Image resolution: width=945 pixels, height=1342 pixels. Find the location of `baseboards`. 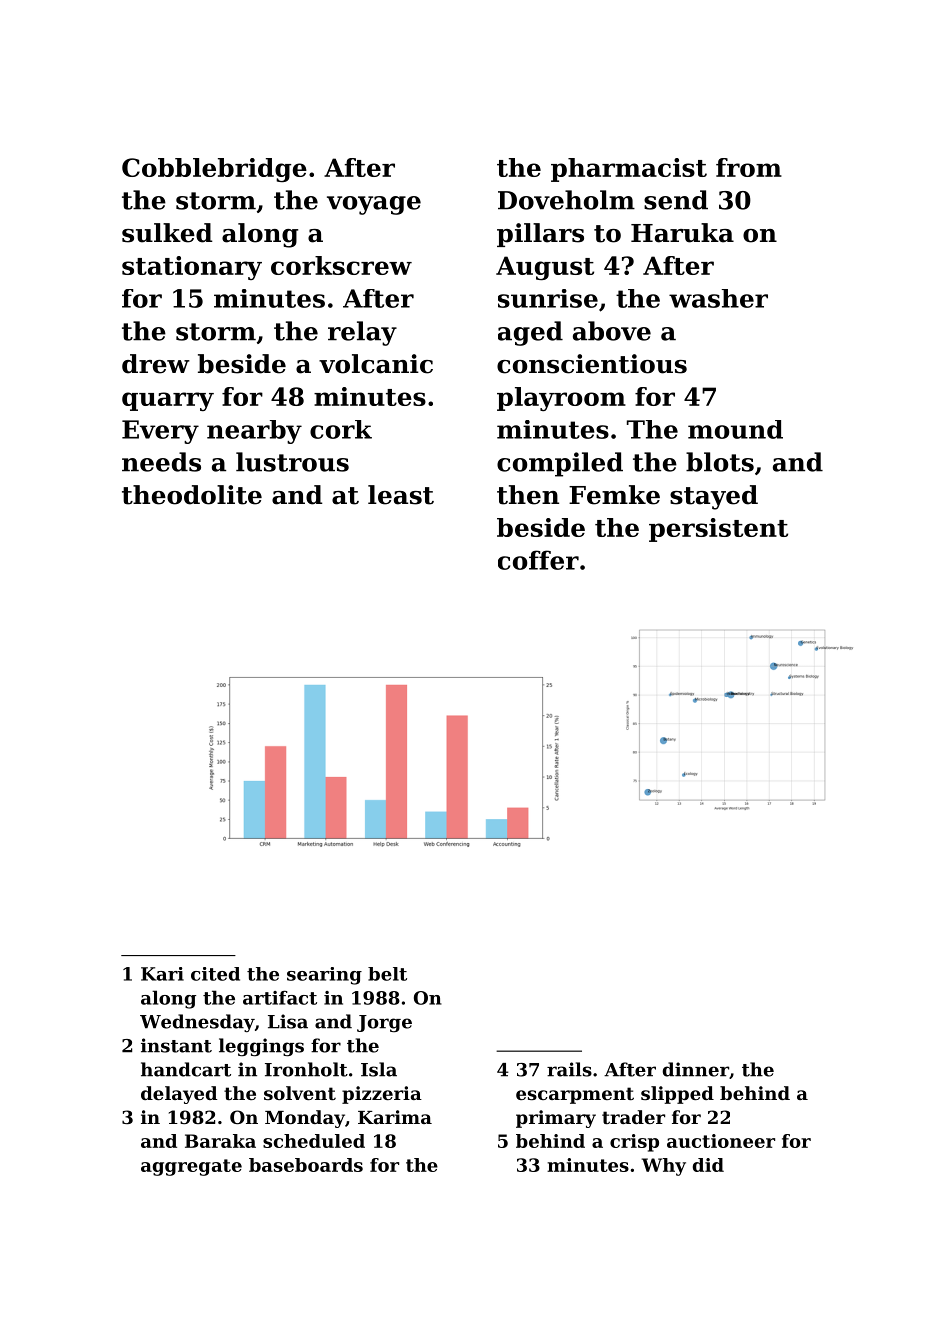

baseboards is located at coordinates (306, 1165).
